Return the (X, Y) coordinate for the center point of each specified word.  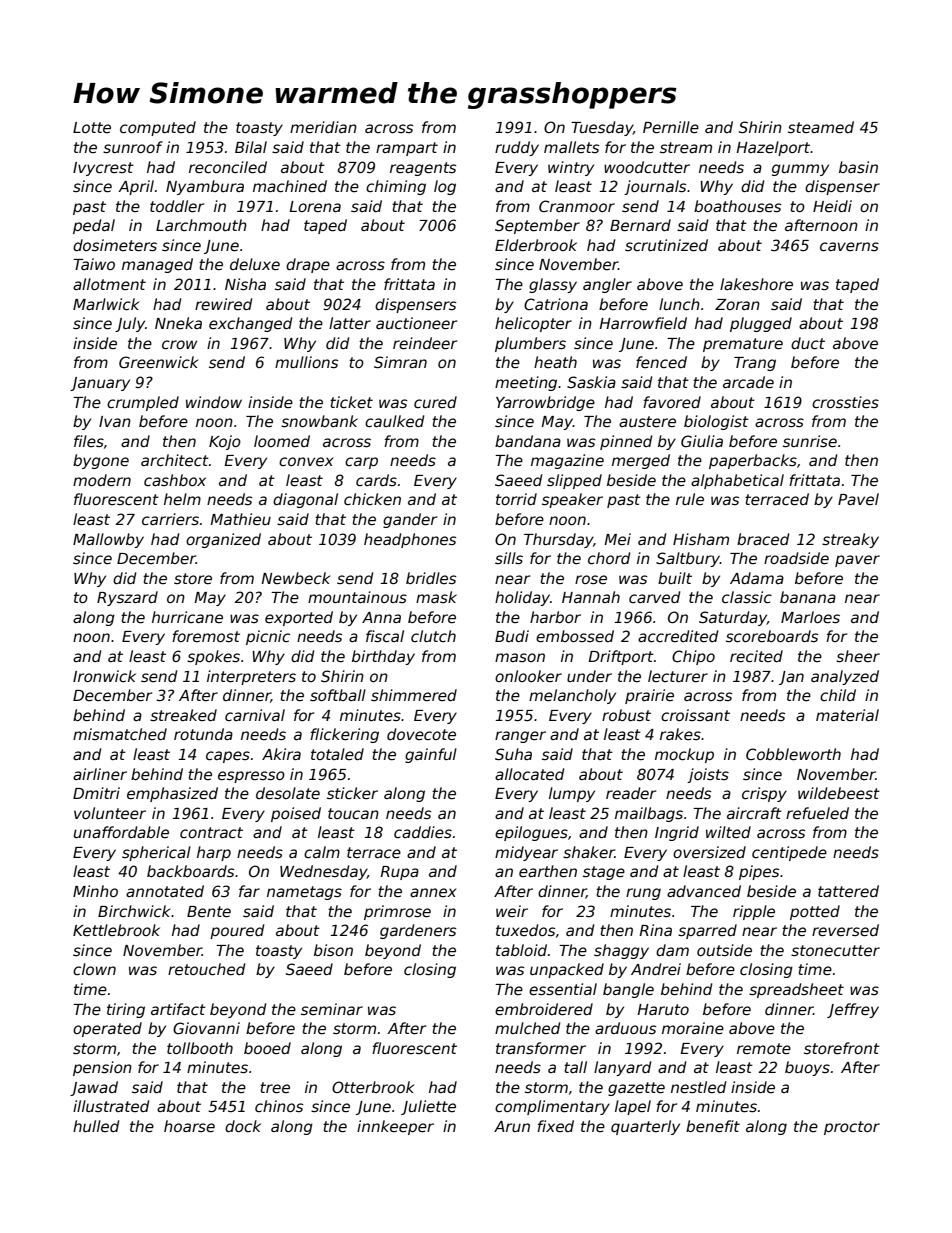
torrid (516, 499)
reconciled (228, 167)
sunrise (810, 441)
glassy (553, 285)
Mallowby (108, 540)
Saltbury (688, 559)
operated (107, 1029)
